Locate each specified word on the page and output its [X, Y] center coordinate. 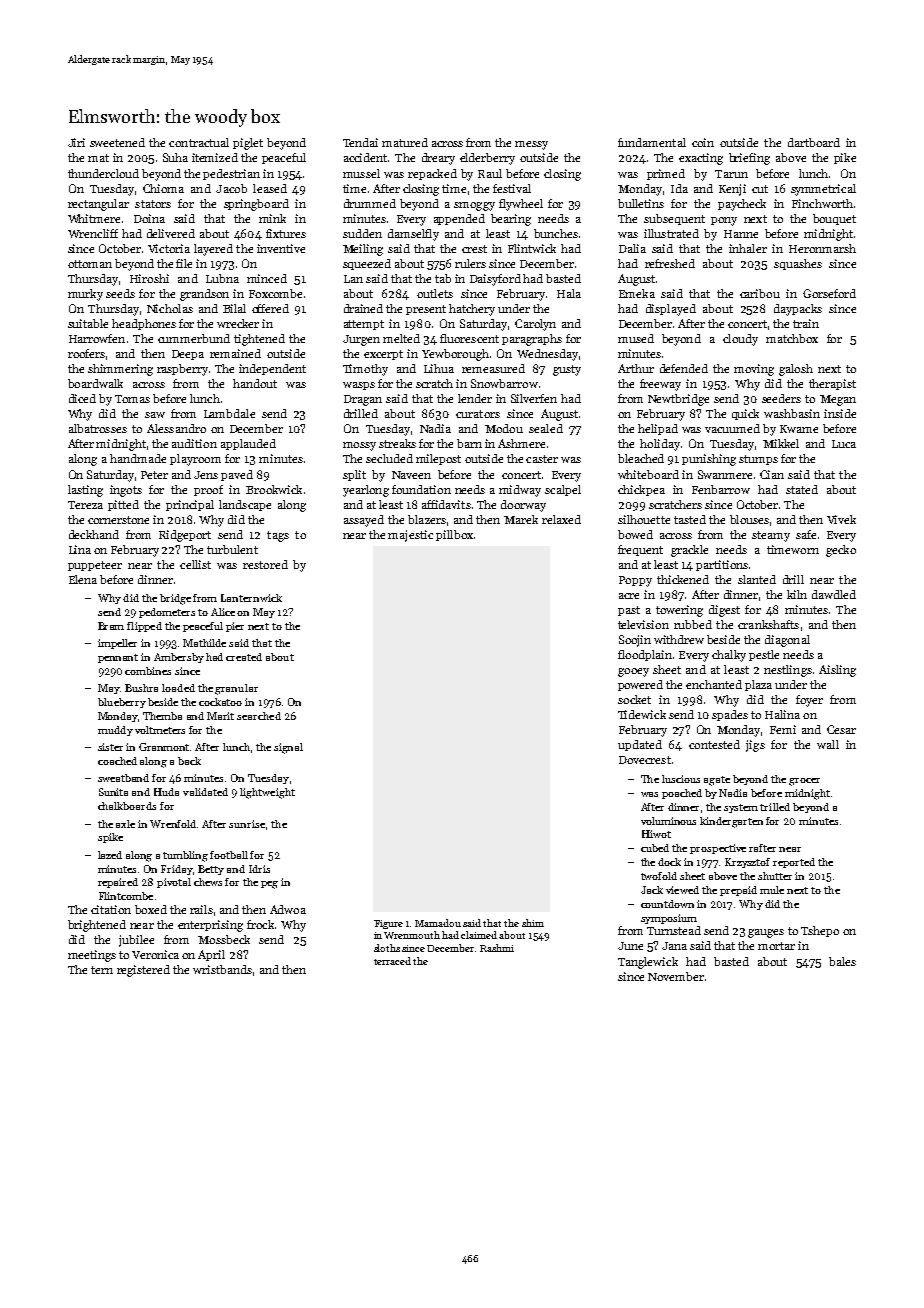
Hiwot [656, 834]
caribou [760, 293]
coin [703, 142]
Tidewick [642, 714]
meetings [92, 956]
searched [259, 716]
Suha [175, 157]
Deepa [188, 355]
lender [475, 398]
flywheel [521, 205]
